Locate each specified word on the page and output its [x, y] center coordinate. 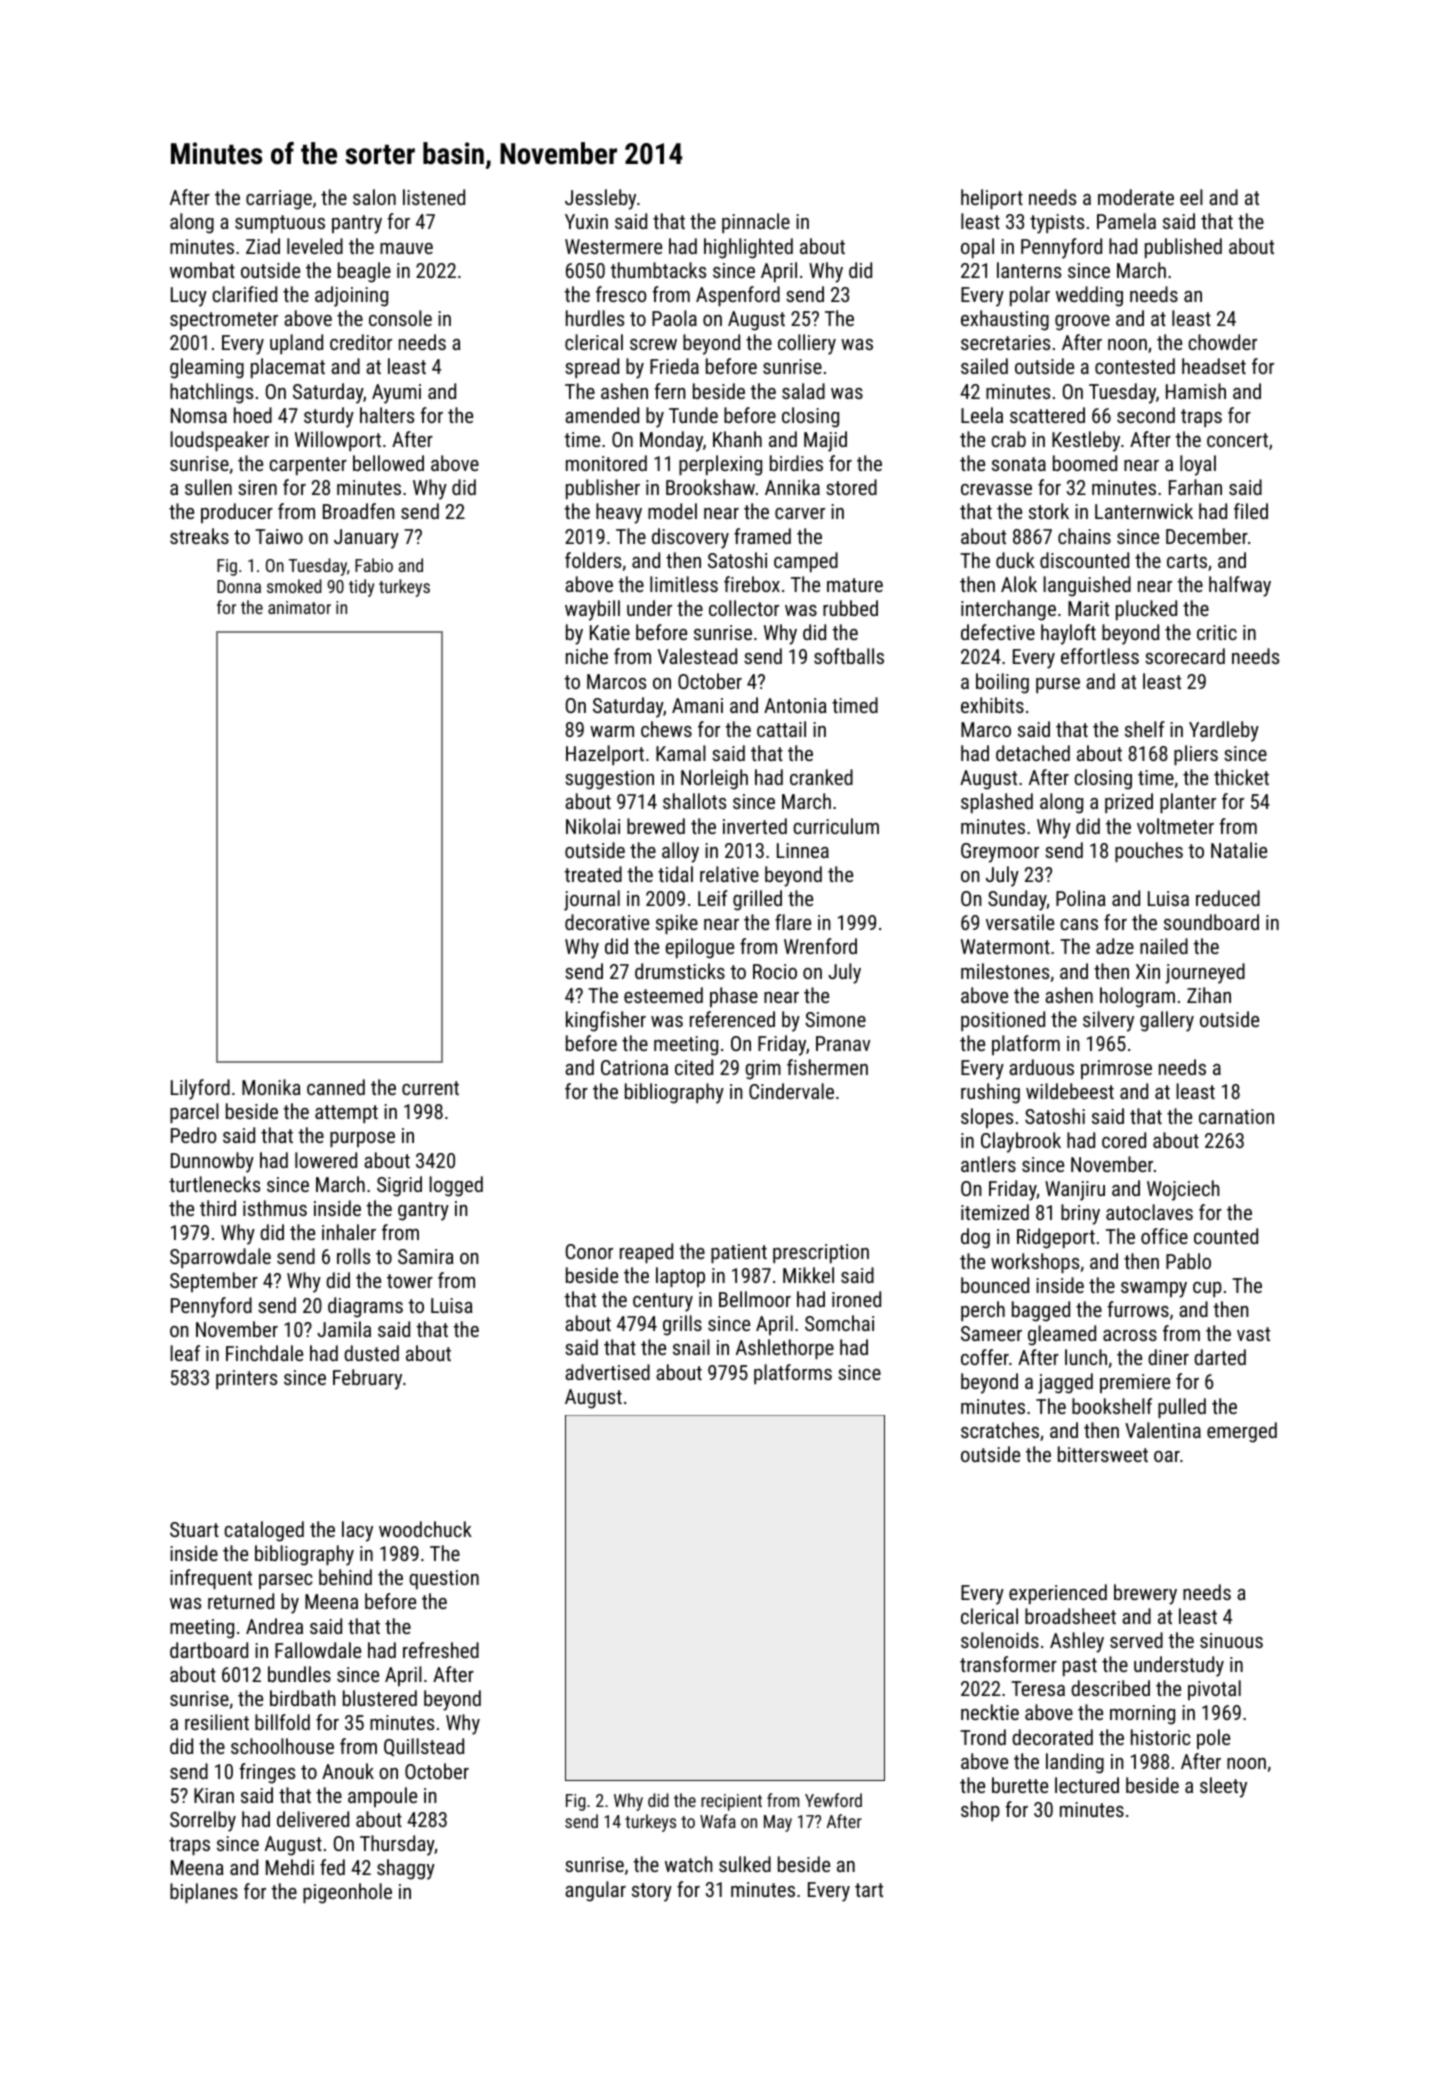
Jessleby [600, 199]
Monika [271, 1087]
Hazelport [605, 755]
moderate [1136, 197]
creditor [361, 342]
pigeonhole [347, 1893]
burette [1020, 1785]
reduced [1228, 898]
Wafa [718, 1821]
